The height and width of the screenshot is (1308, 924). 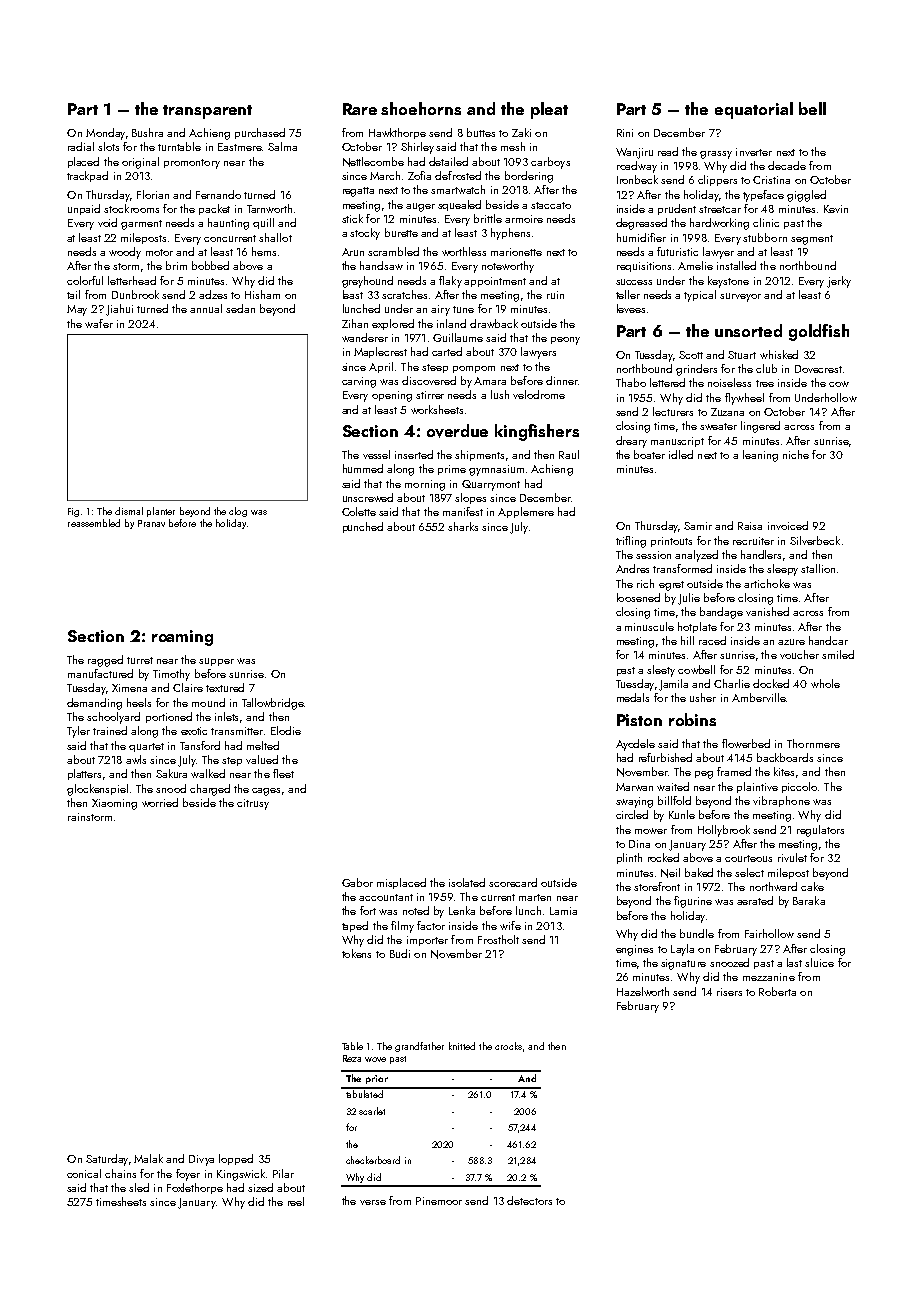 What do you see at coordinates (777, 991) in the screenshot?
I see `Roberta` at bounding box center [777, 991].
